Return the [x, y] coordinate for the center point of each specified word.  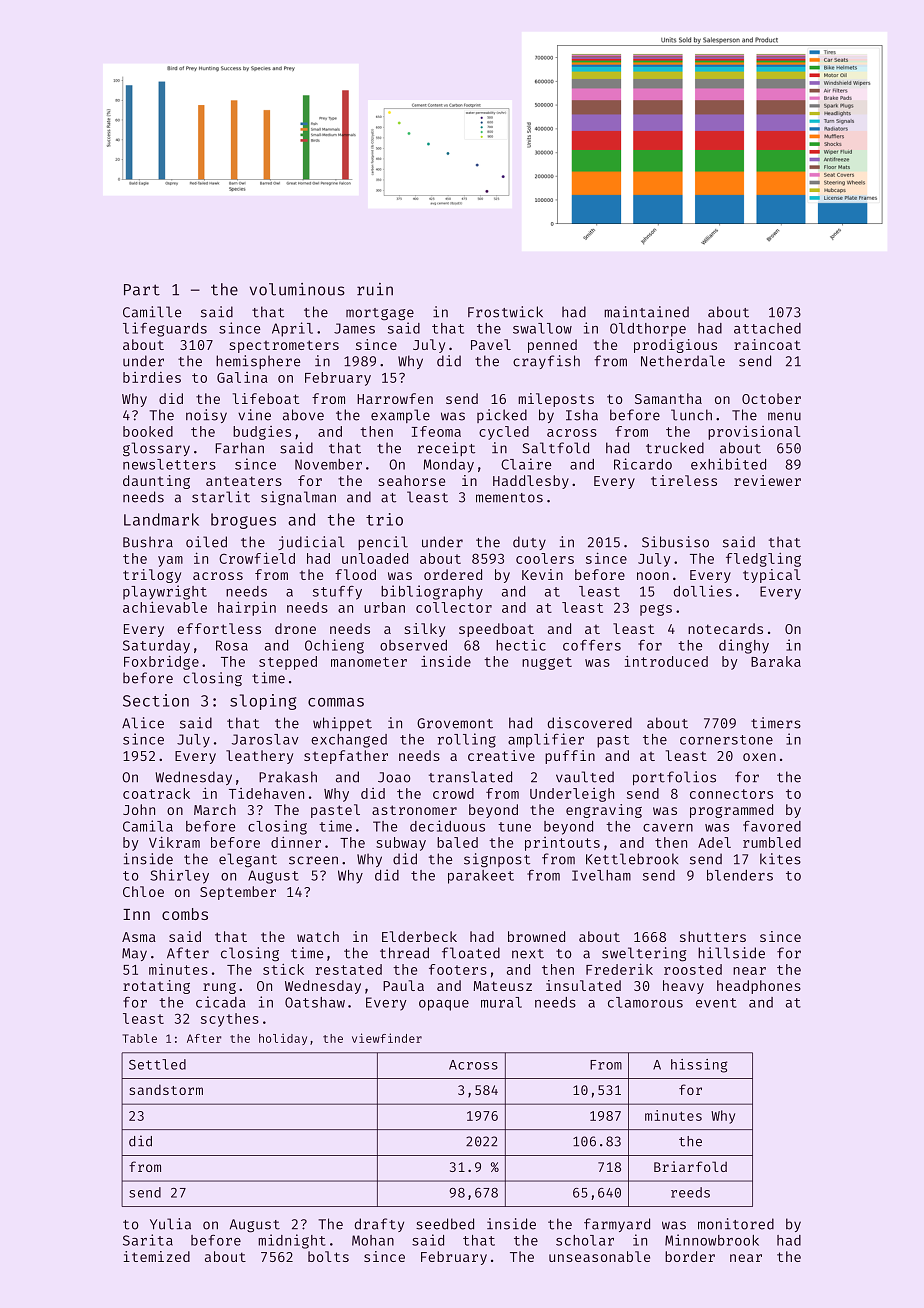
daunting [156, 482]
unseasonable [599, 1256]
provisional [754, 433]
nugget [547, 663]
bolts [328, 1256]
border [690, 1256]
